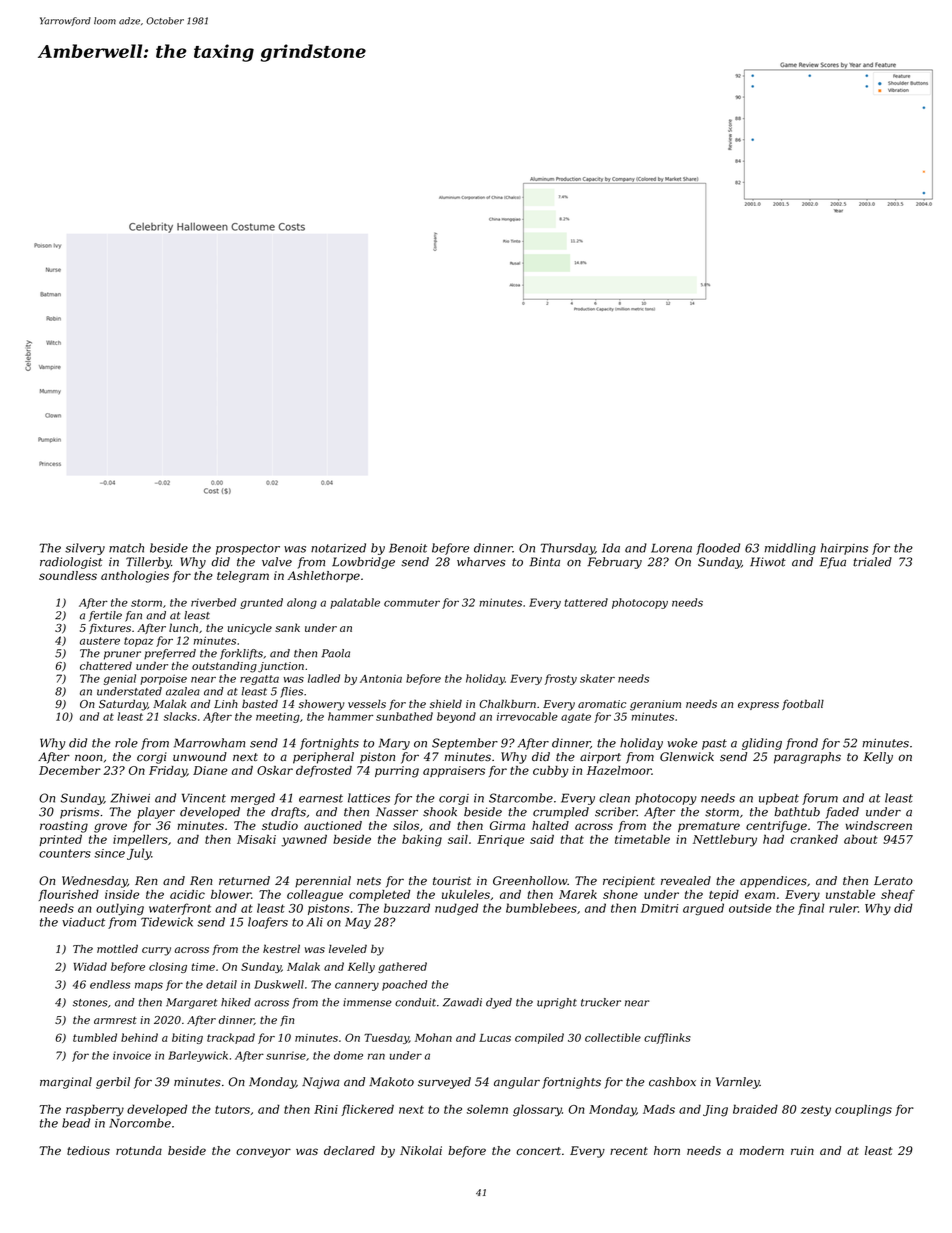 The image size is (952, 1233). Describe the element at coordinates (412, 603) in the document. I see `commuter` at that location.
